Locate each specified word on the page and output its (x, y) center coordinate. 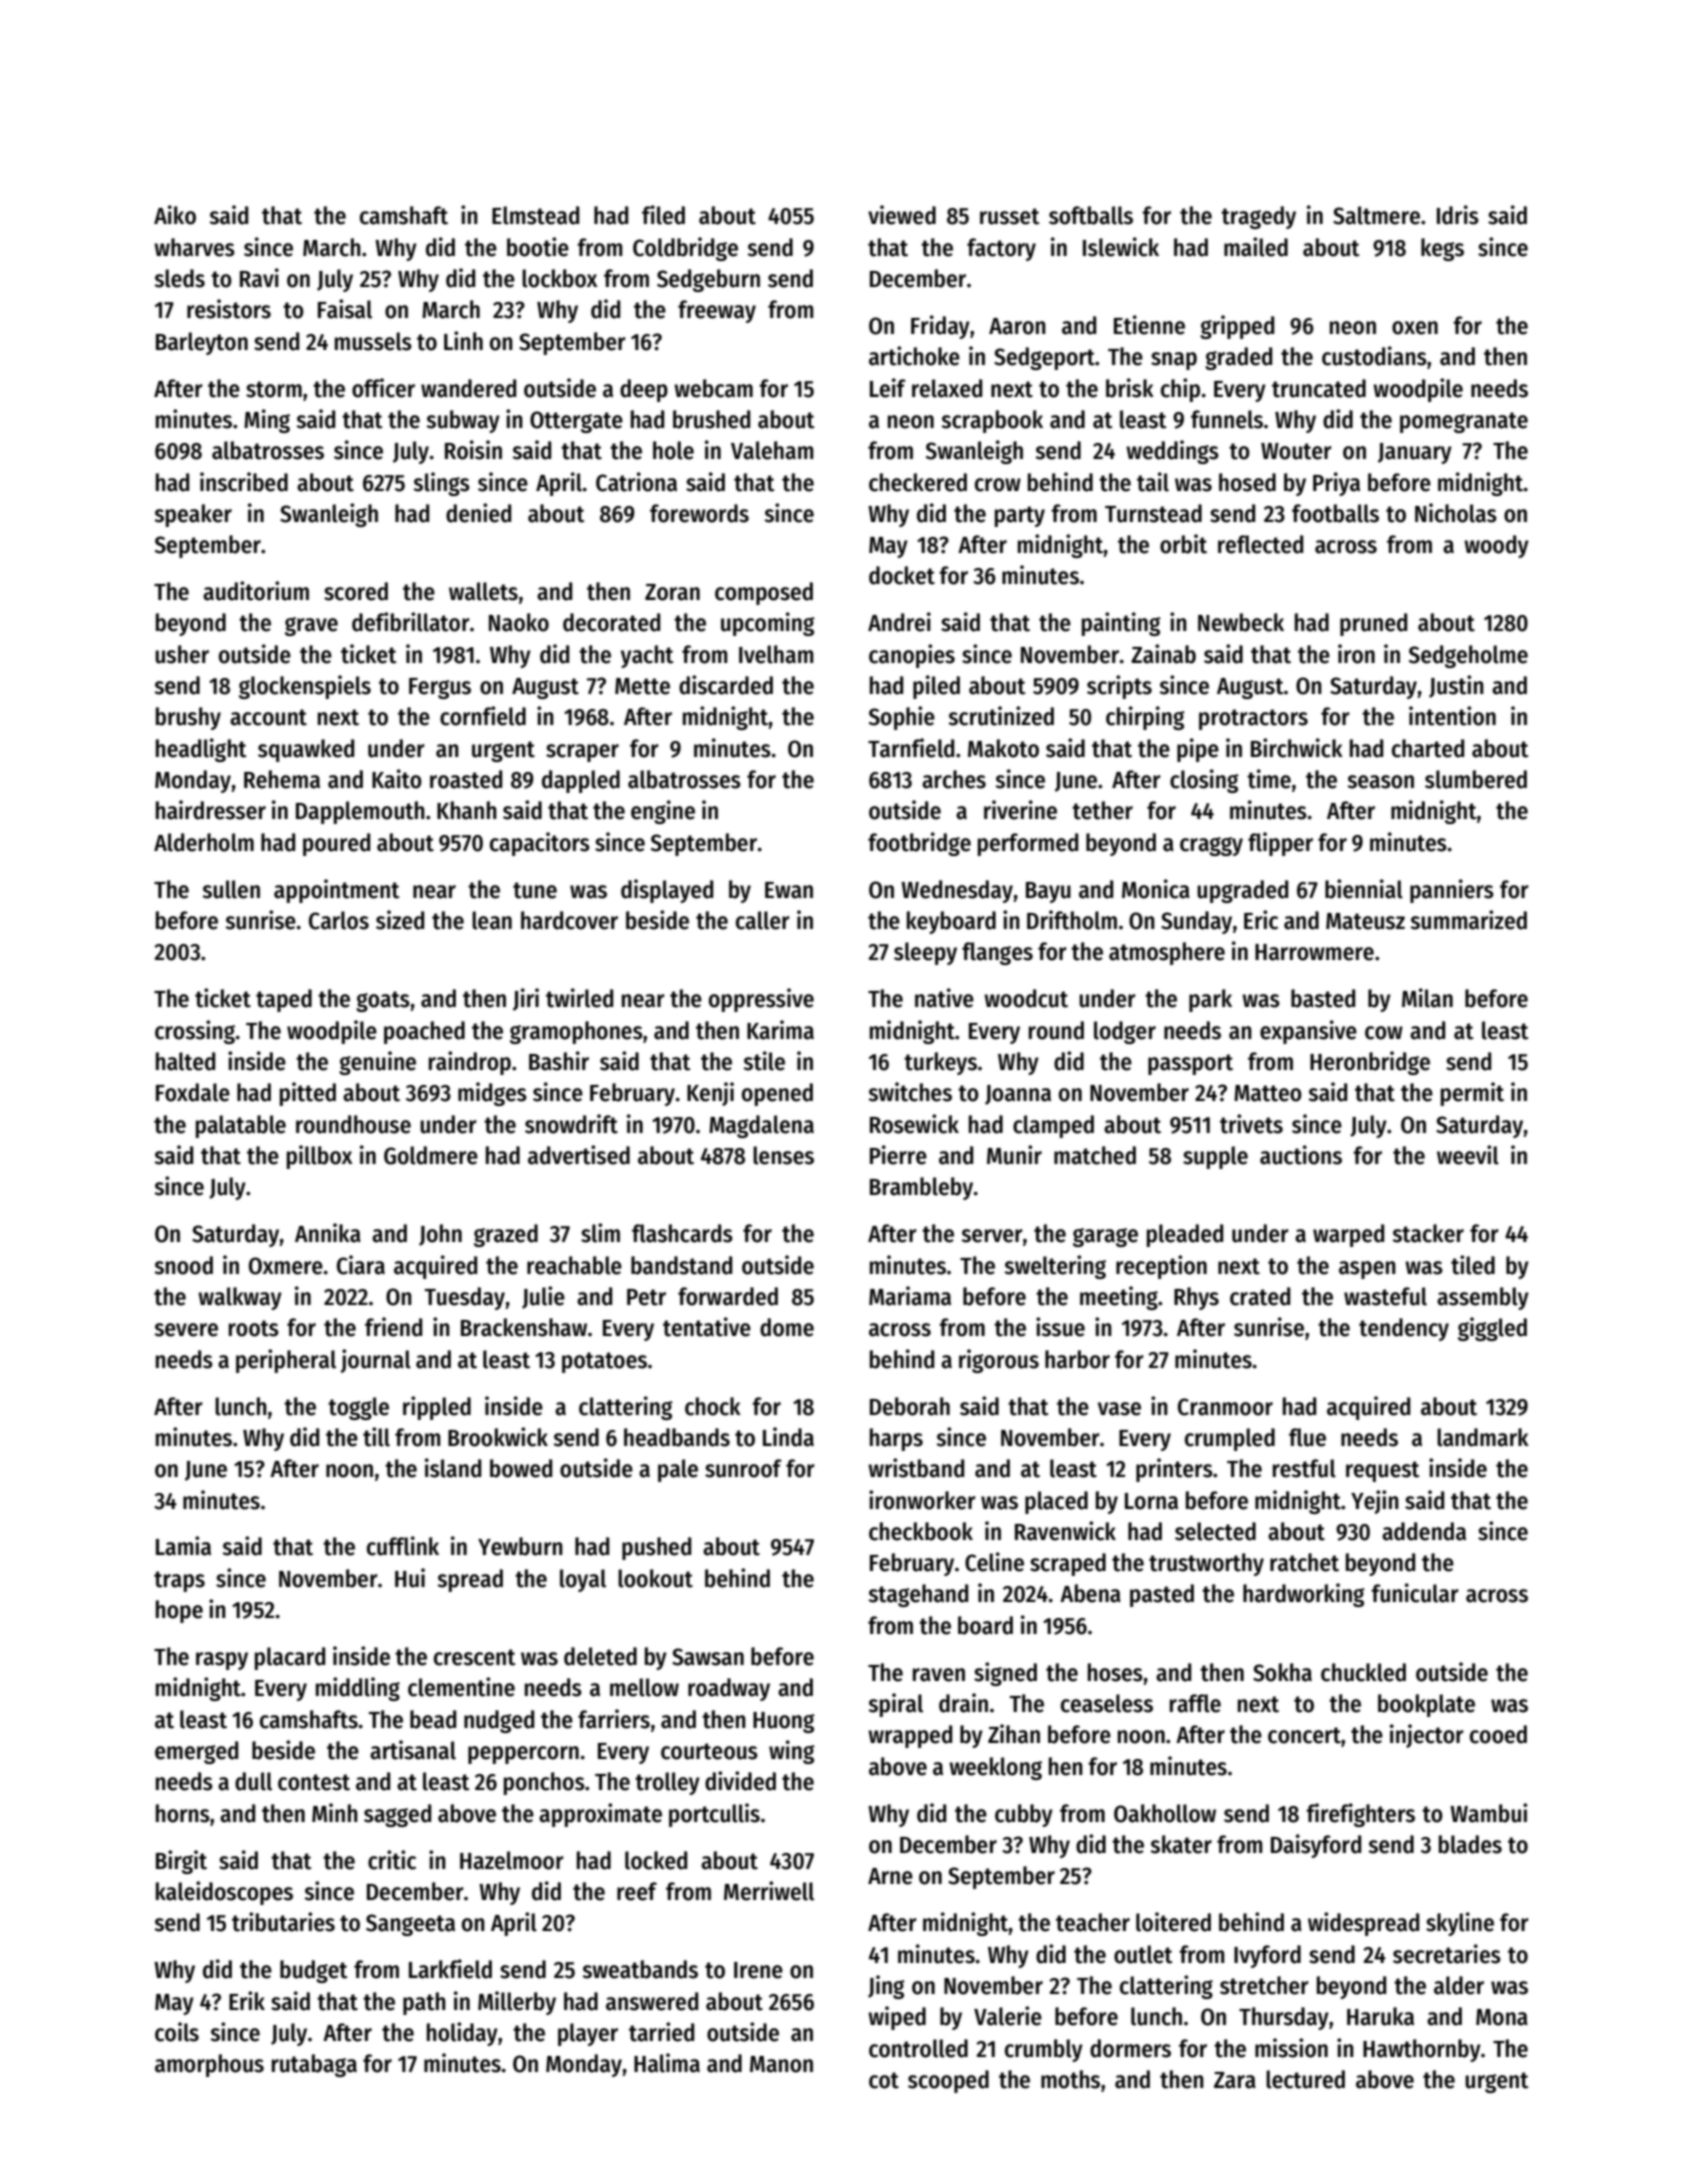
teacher (1093, 1922)
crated (1260, 1296)
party (1020, 516)
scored (356, 591)
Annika (328, 1233)
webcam (713, 388)
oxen (1415, 328)
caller (763, 920)
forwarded (728, 1296)
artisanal (413, 1750)
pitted (308, 1094)
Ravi (259, 278)
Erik (247, 2000)
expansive (1308, 1032)
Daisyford (1316, 1846)
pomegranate (1464, 422)
